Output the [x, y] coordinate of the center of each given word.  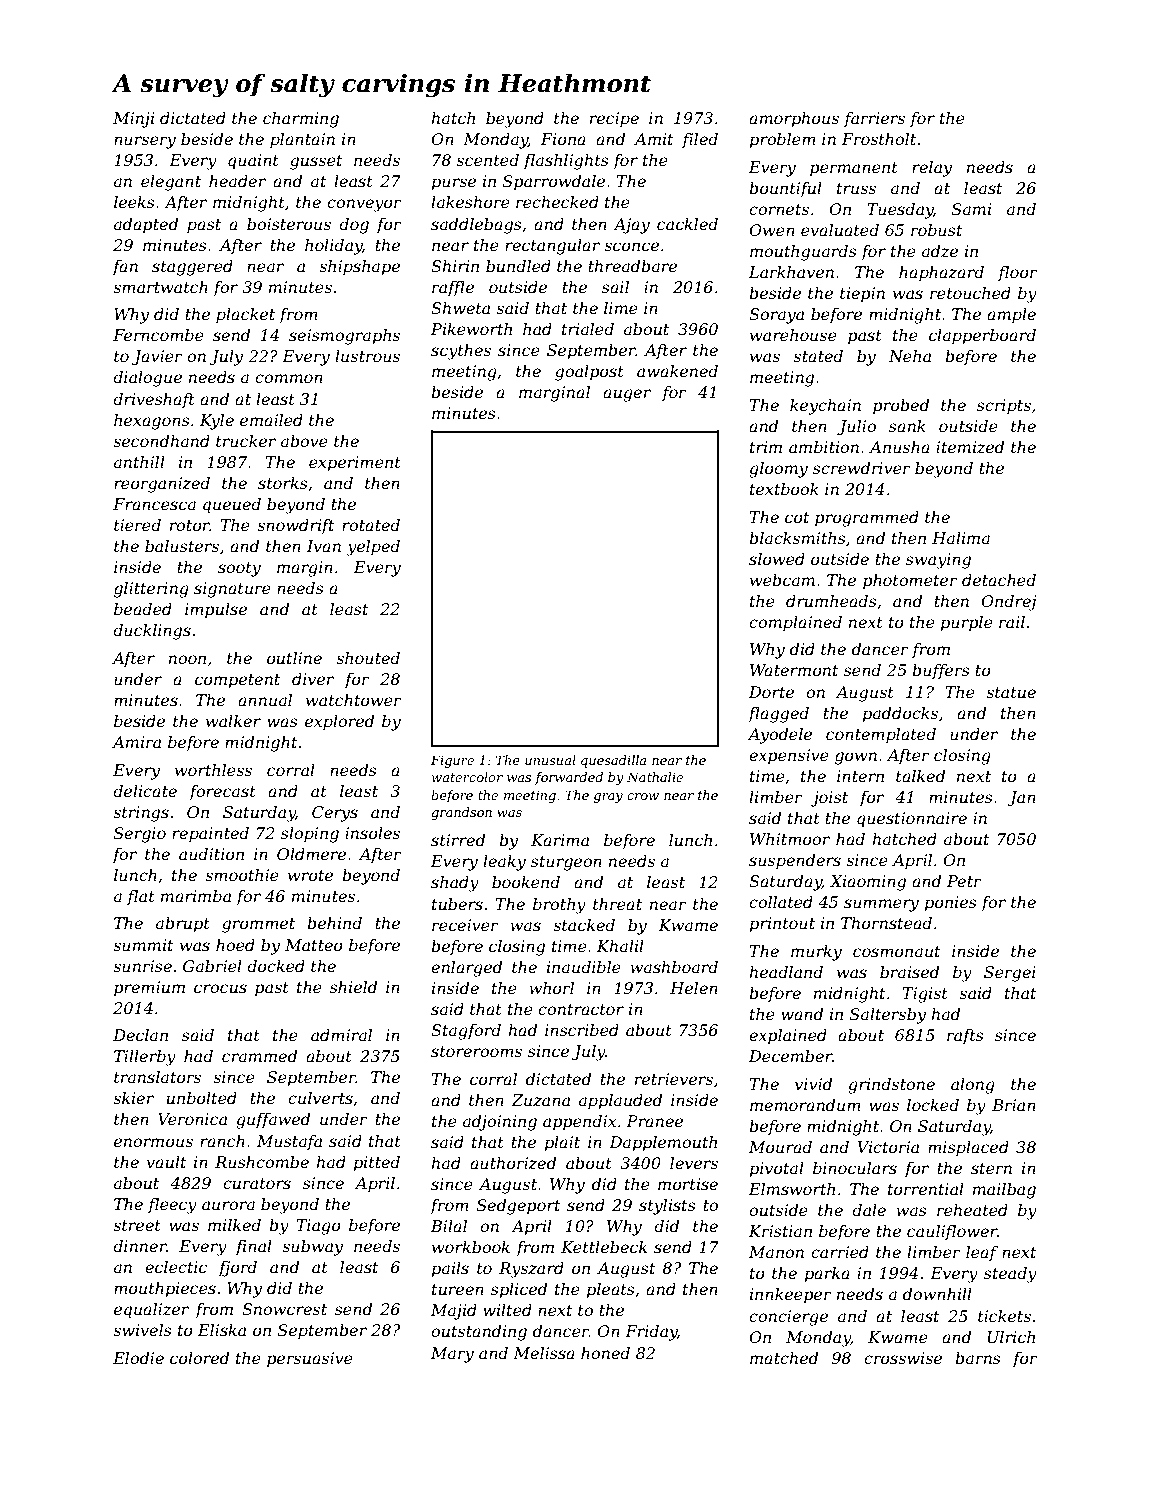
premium [149, 989]
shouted [368, 658]
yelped [373, 548]
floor [1018, 274]
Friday [651, 1333]
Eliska [222, 1330]
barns [978, 1358]
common [289, 378]
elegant [171, 183]
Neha [909, 356]
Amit [653, 139]
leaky [504, 863]
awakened [677, 371]
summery [881, 905]
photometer [910, 582]
